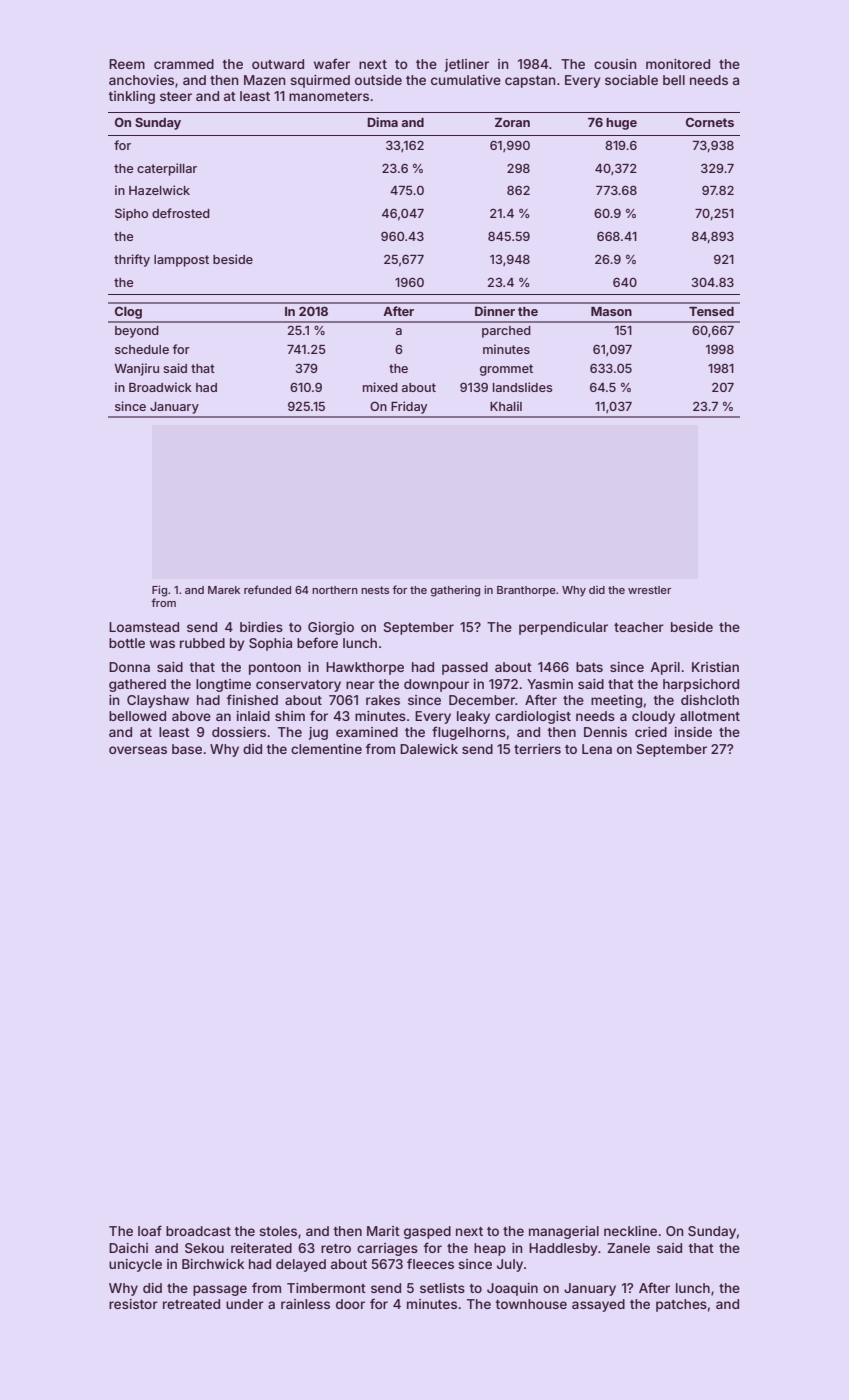 The height and width of the screenshot is (1400, 849). I want to click on under, so click(245, 1304).
